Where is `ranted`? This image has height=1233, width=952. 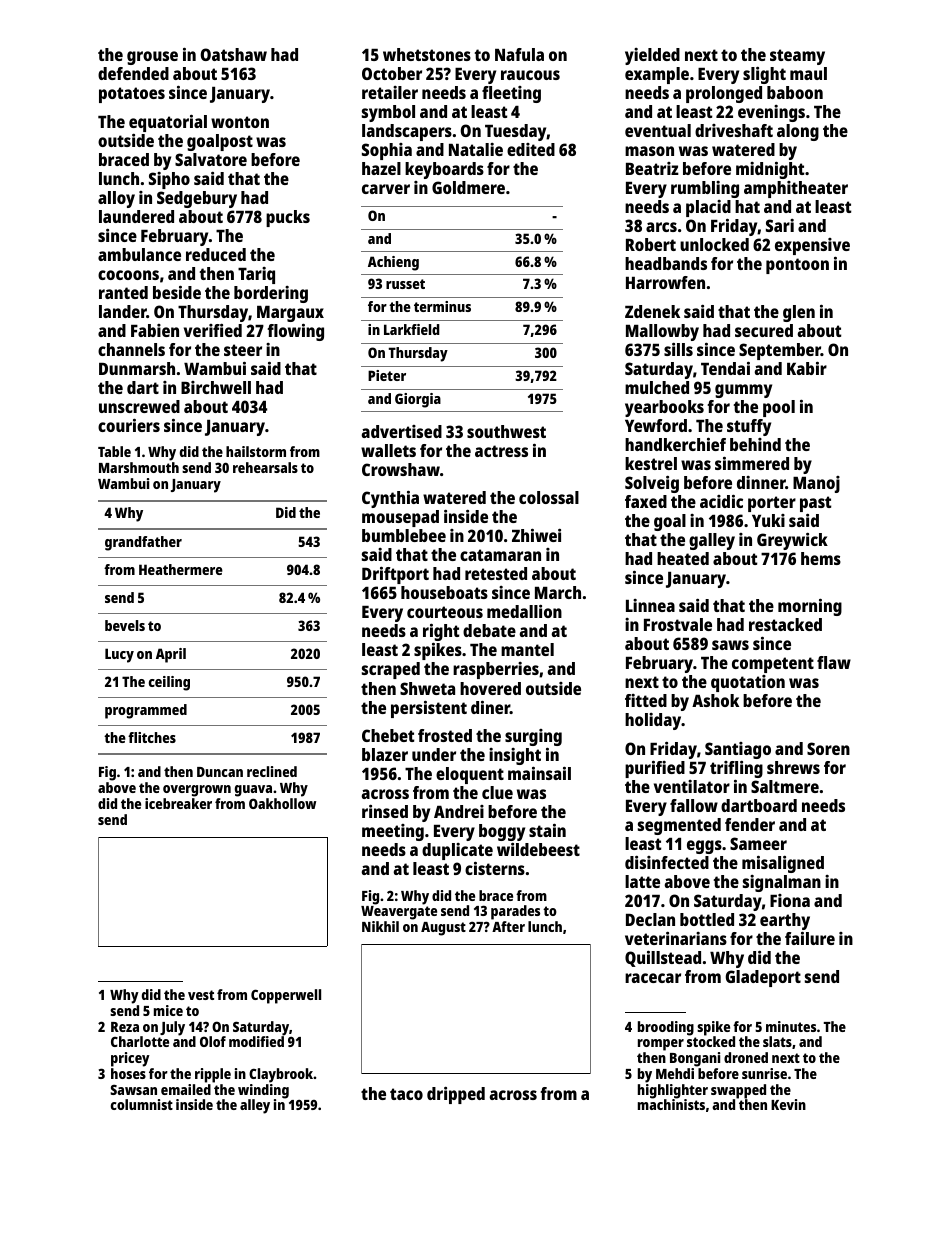 ranted is located at coordinates (123, 292).
